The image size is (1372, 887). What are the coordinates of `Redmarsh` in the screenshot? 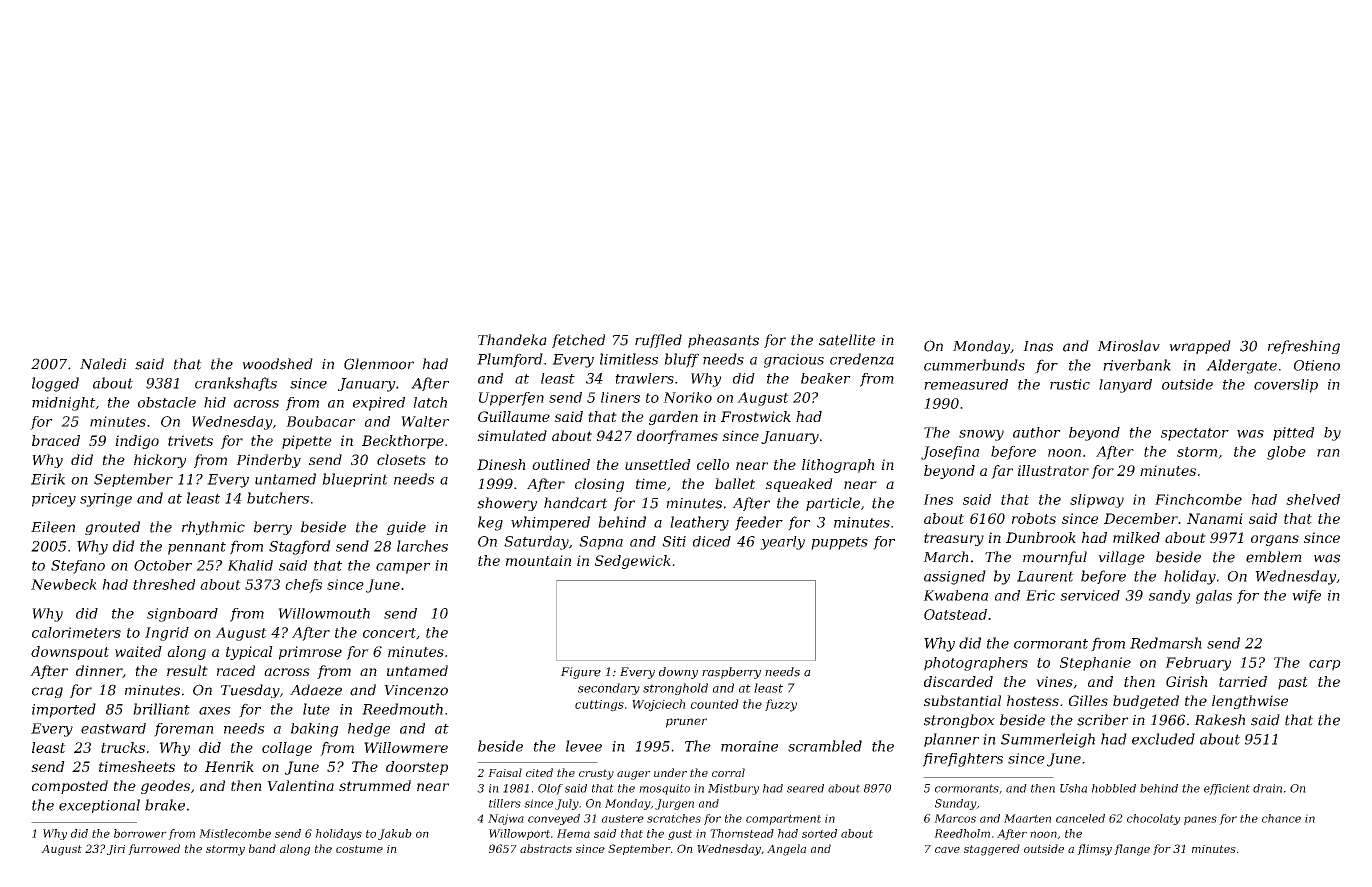 It's located at (1166, 643).
